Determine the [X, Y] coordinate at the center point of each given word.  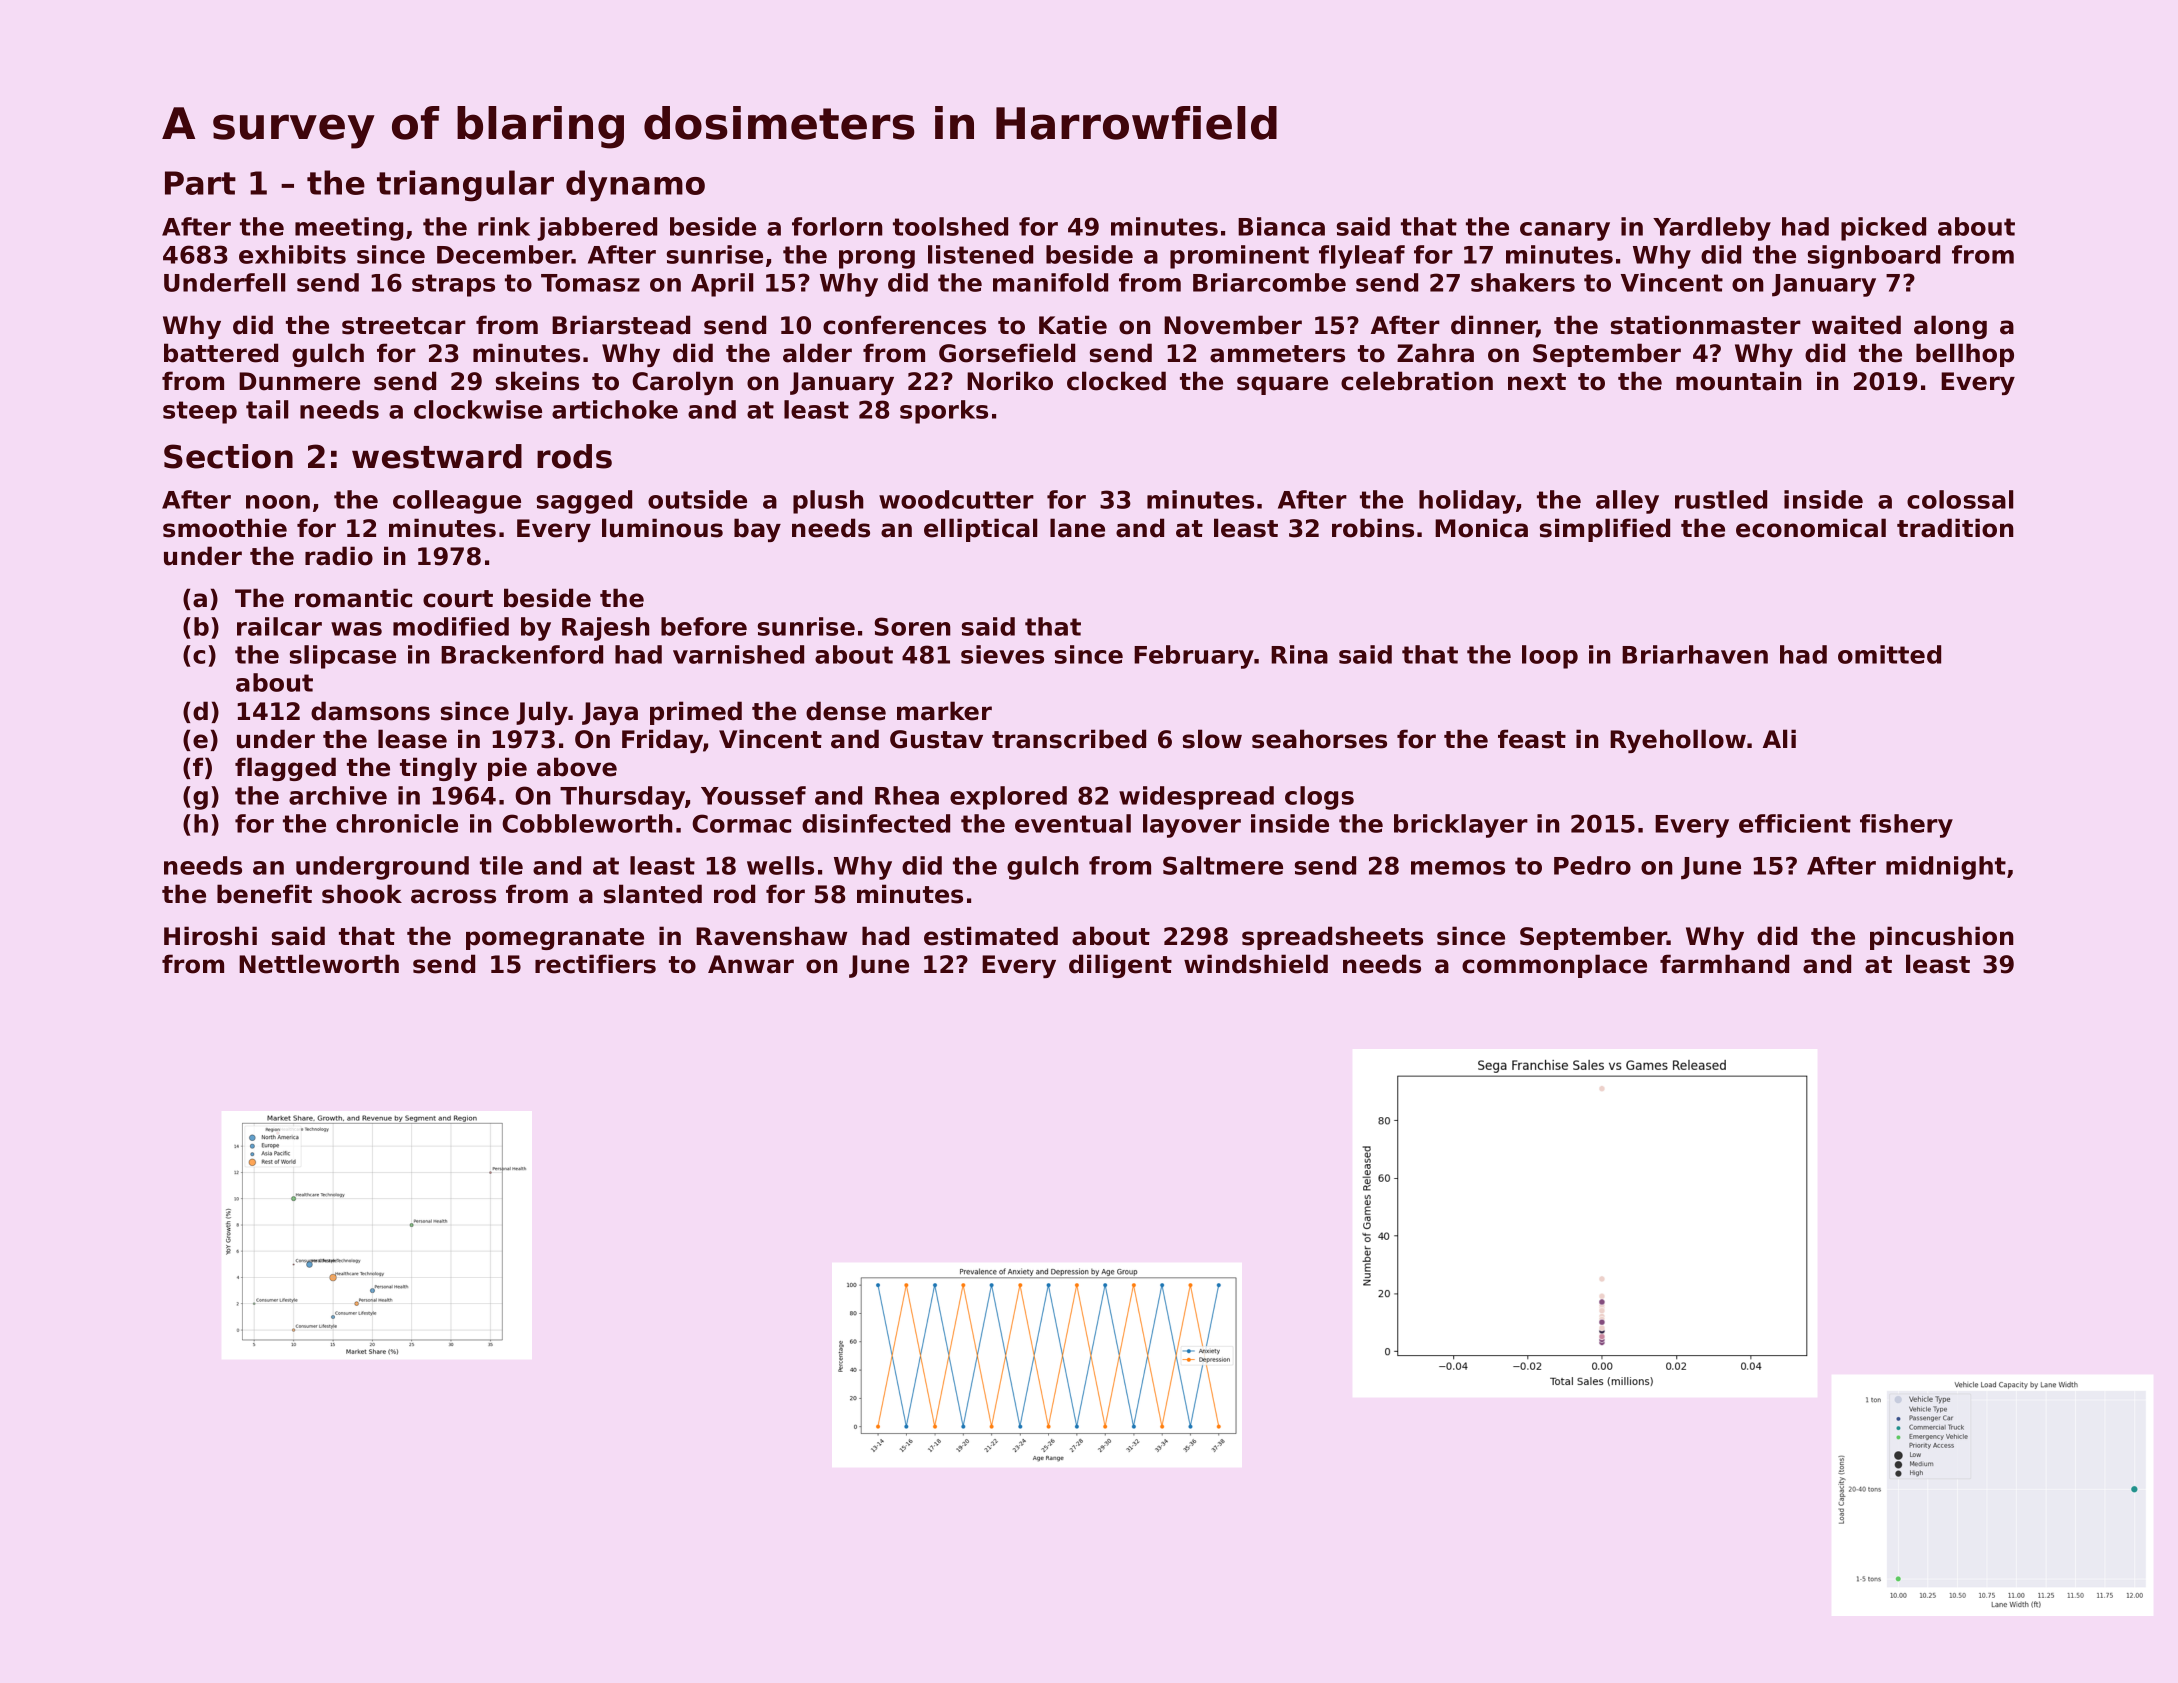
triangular [465, 186]
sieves [1002, 654]
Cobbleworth [587, 823]
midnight [1946, 868]
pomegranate [555, 939]
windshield [1256, 964]
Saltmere [1223, 865]
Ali [1779, 738]
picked [1883, 229]
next [1537, 382]
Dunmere [299, 381]
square [1282, 385]
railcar [279, 626]
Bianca [1281, 226]
